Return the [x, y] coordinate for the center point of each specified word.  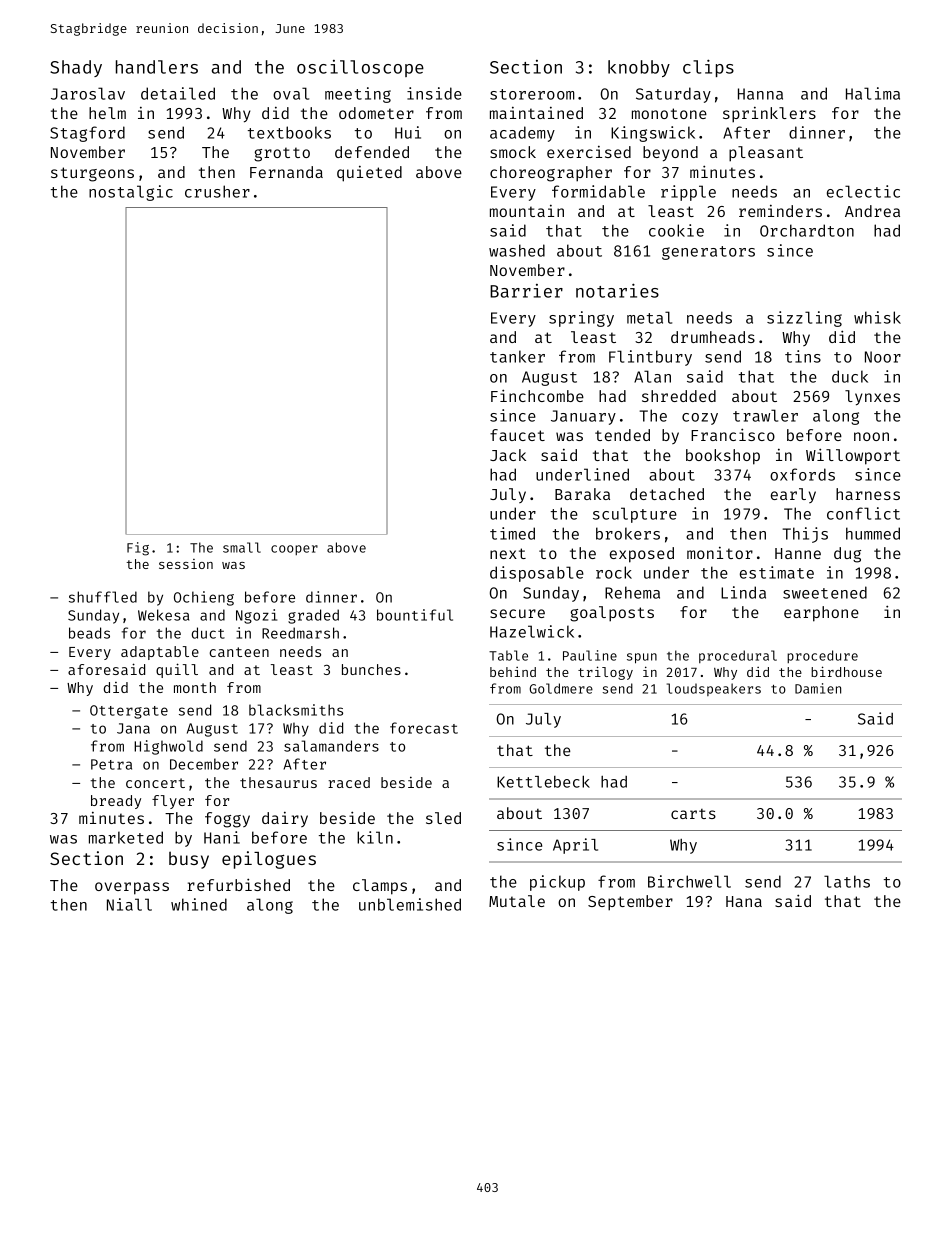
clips [708, 68]
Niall [129, 904]
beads [89, 633]
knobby [639, 68]
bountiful [415, 615]
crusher [217, 191]
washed [517, 250]
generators [708, 253]
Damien [818, 688]
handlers [157, 67]
